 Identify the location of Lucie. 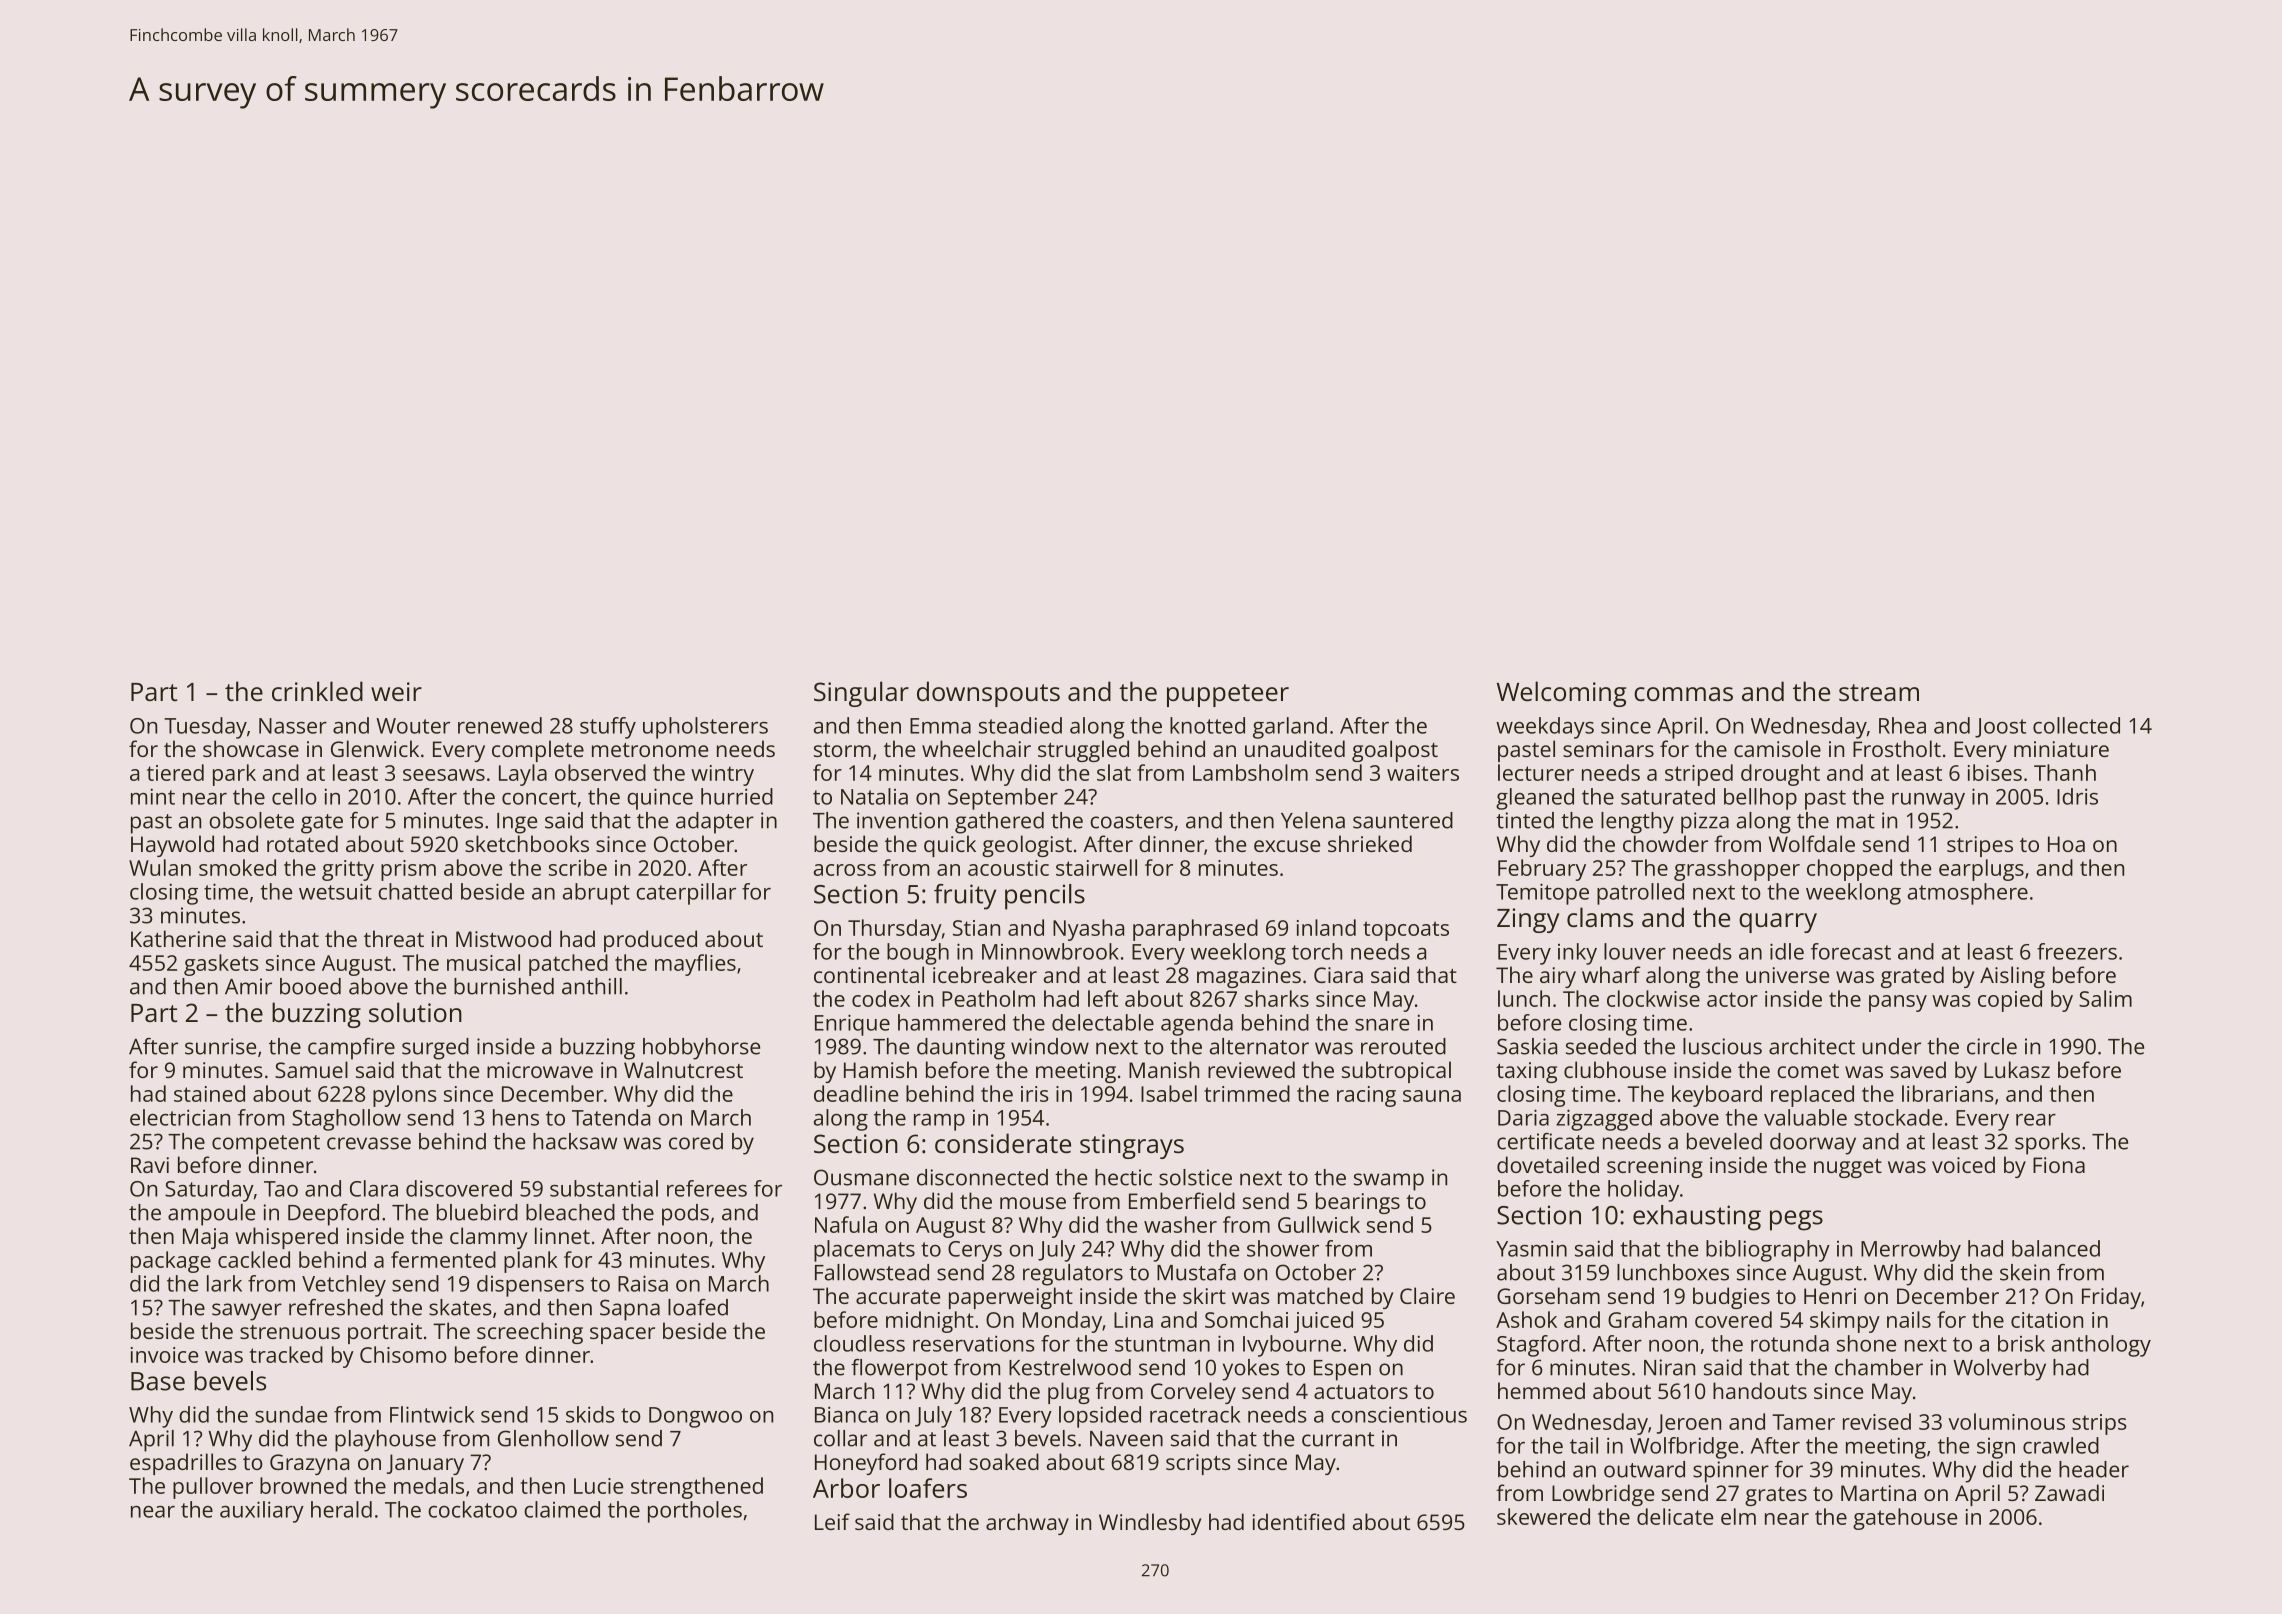
(598, 1486).
